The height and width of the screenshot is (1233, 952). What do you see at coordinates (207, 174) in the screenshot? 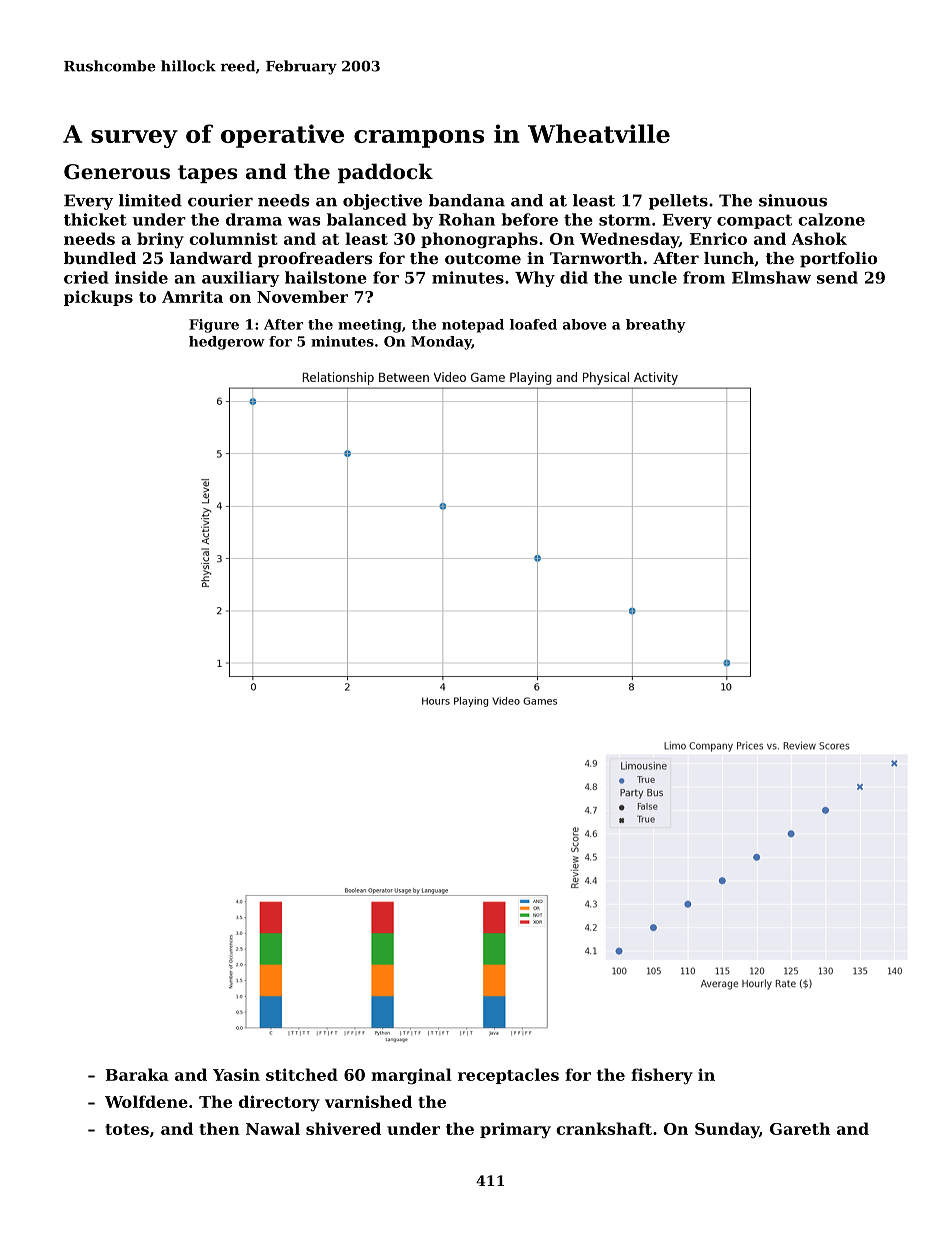
I see `tapes` at bounding box center [207, 174].
